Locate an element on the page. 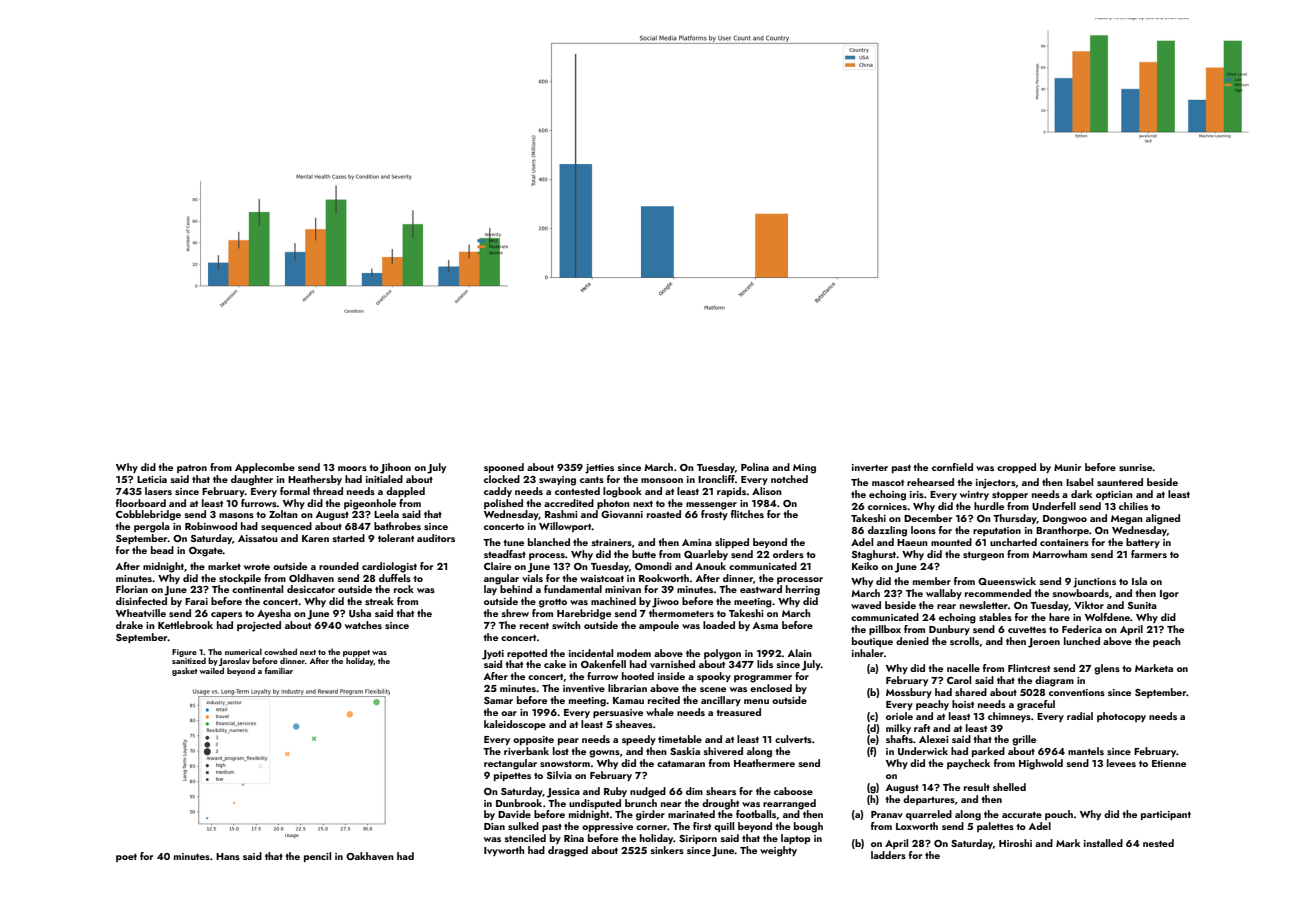 This document has width=1308, height=924. notched is located at coordinates (789, 479).
